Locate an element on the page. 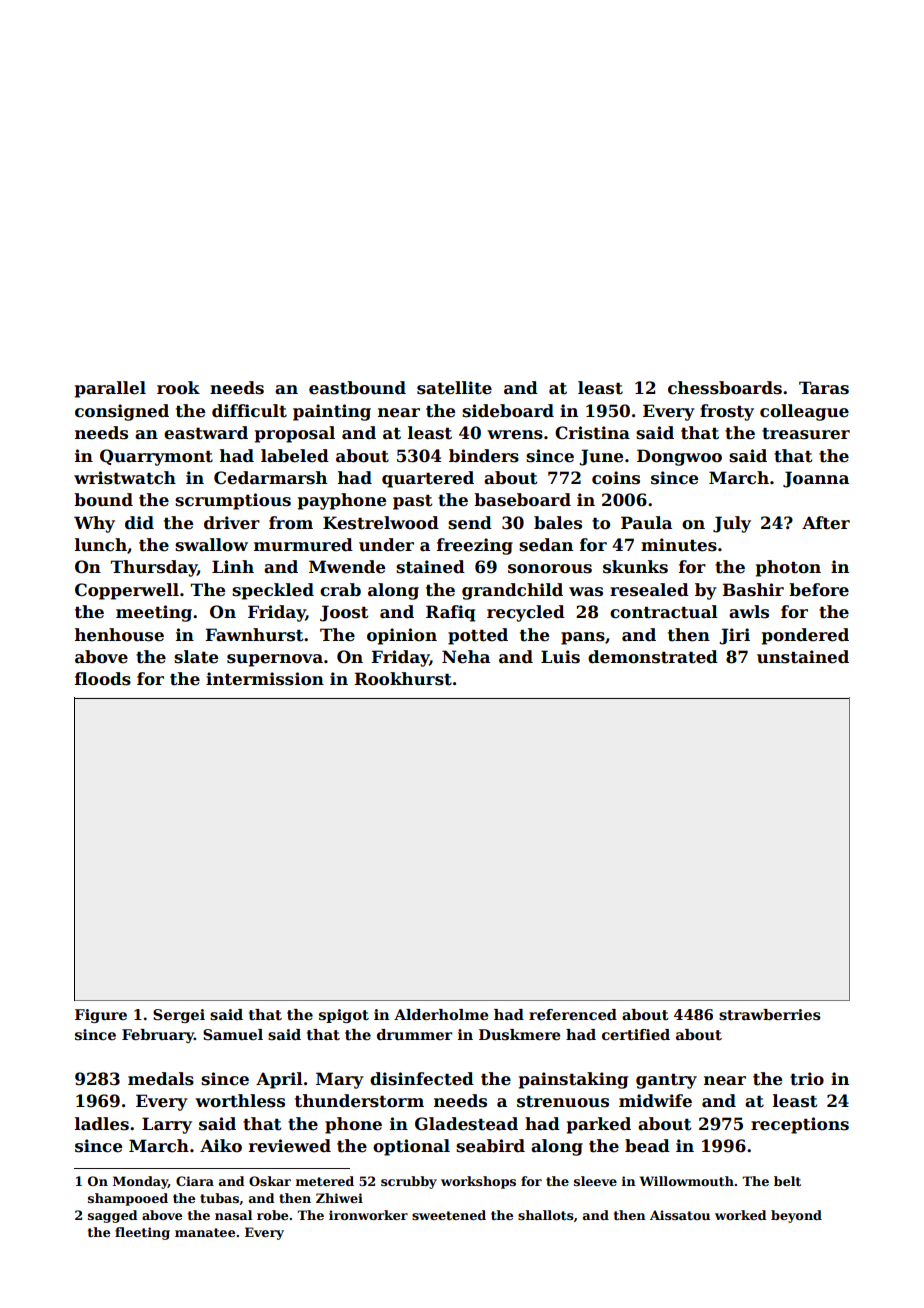  beyond is located at coordinates (796, 1216).
